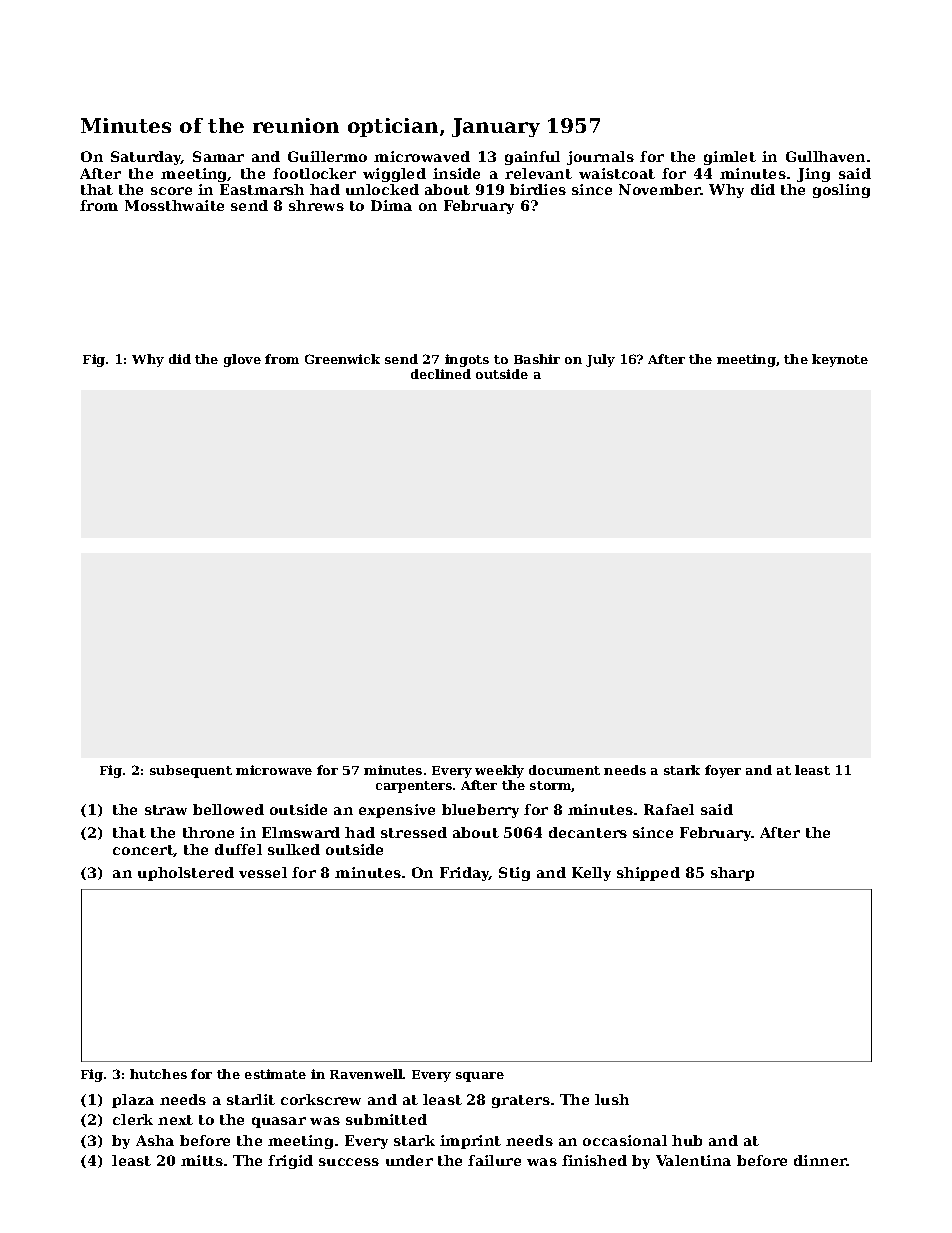  Describe the element at coordinates (669, 809) in the image. I see `Rafael` at that location.
